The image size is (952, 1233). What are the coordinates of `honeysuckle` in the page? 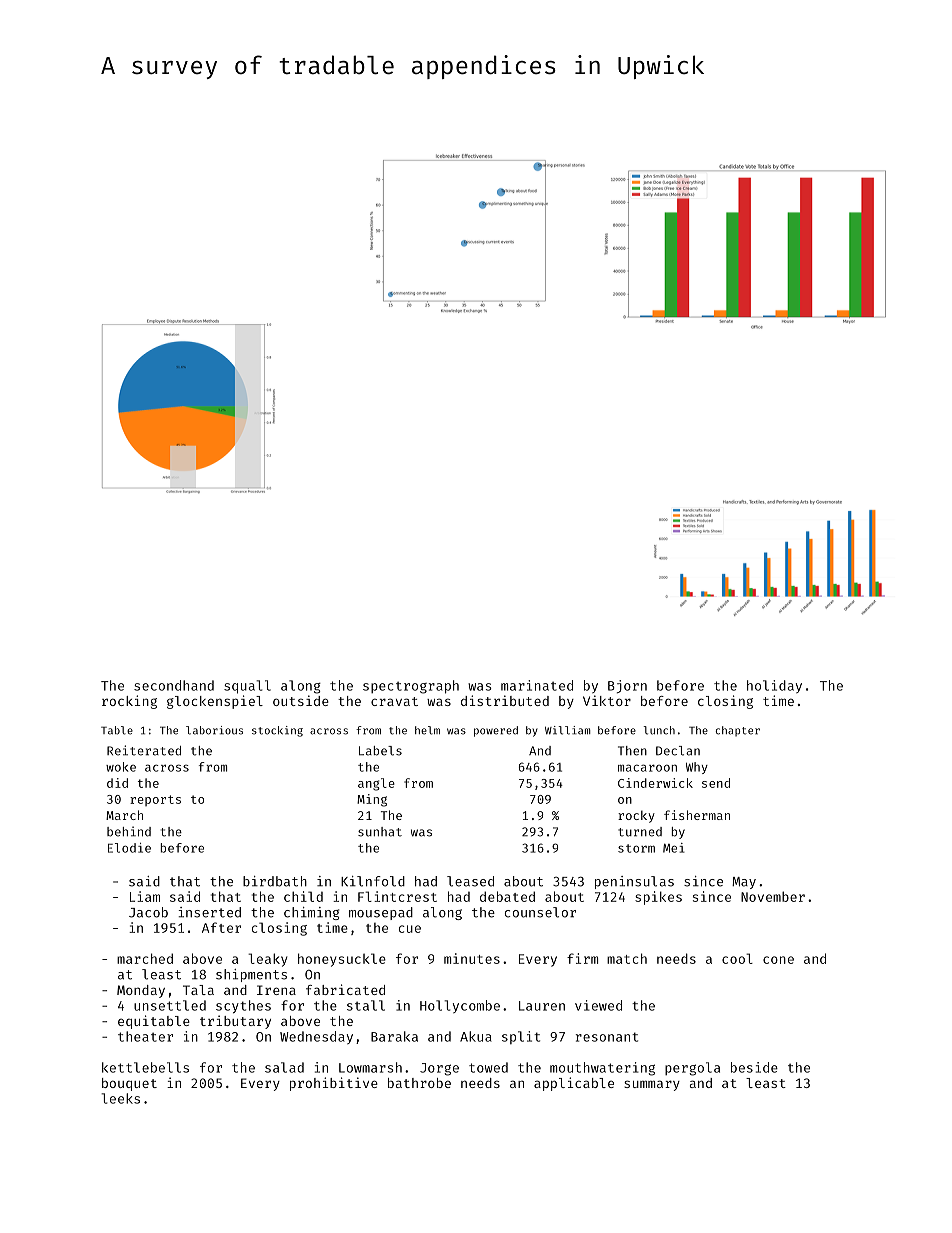 It's located at (342, 960).
